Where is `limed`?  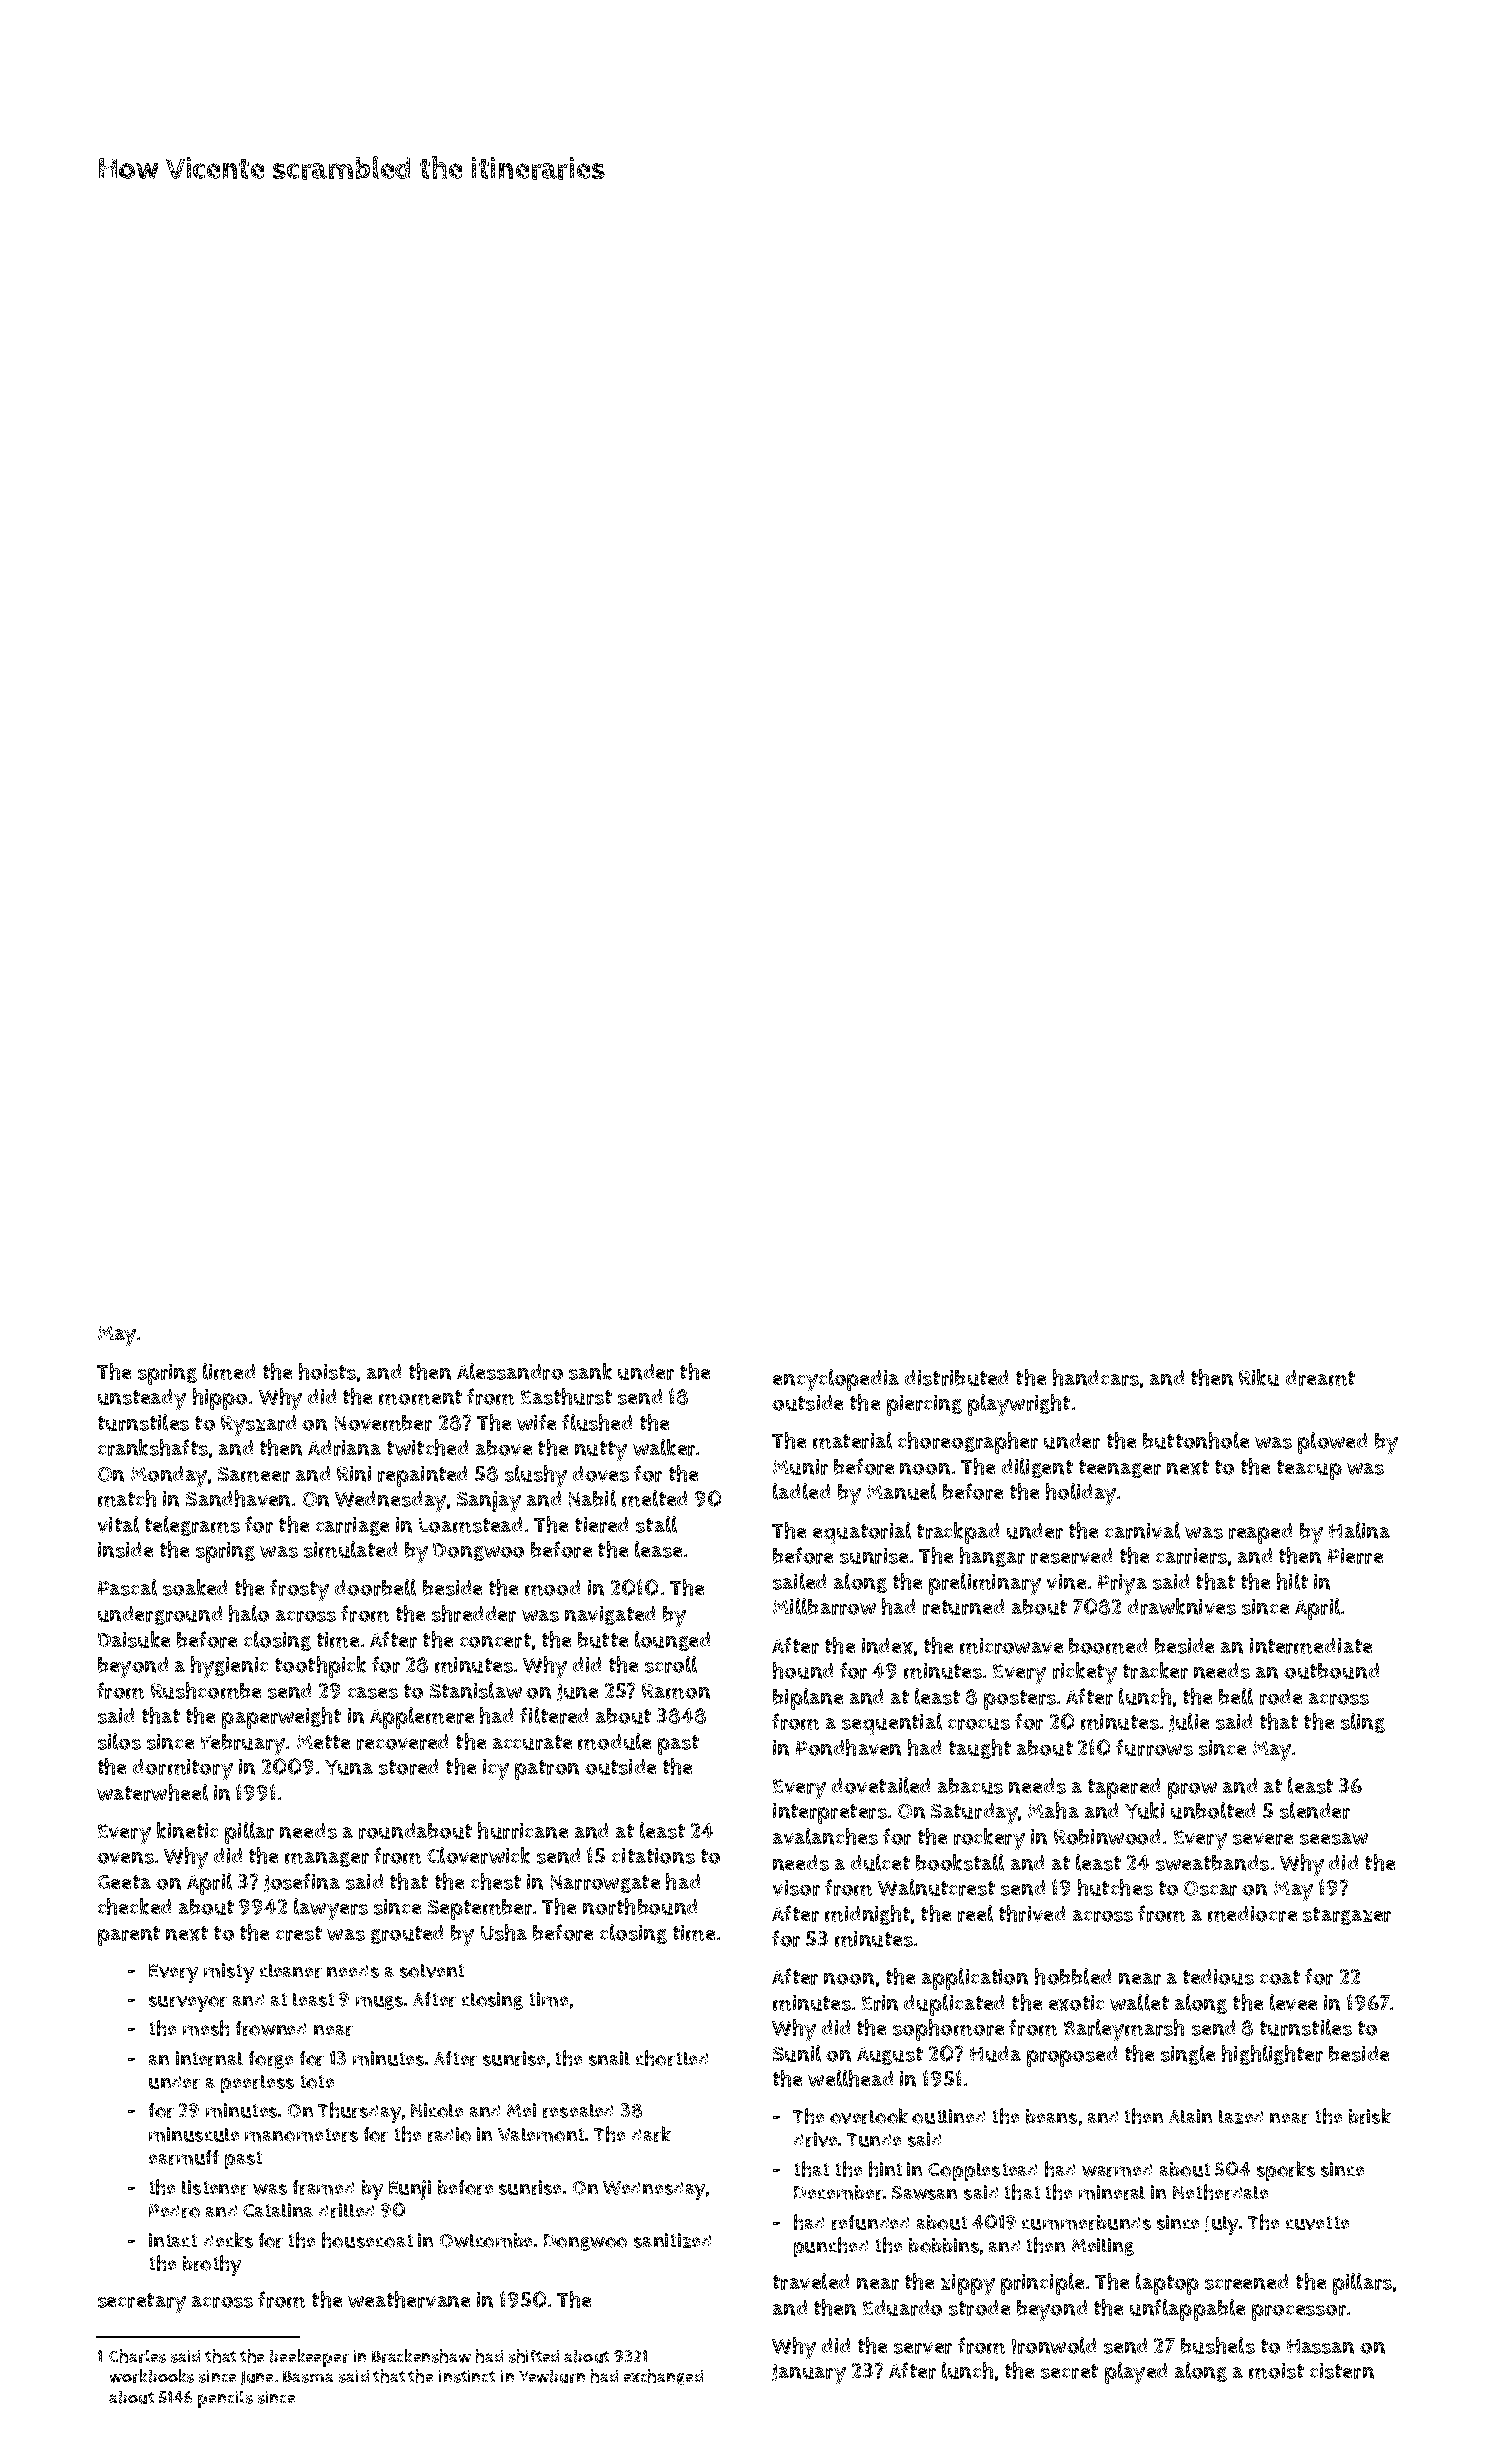 limed is located at coordinates (229, 1371).
